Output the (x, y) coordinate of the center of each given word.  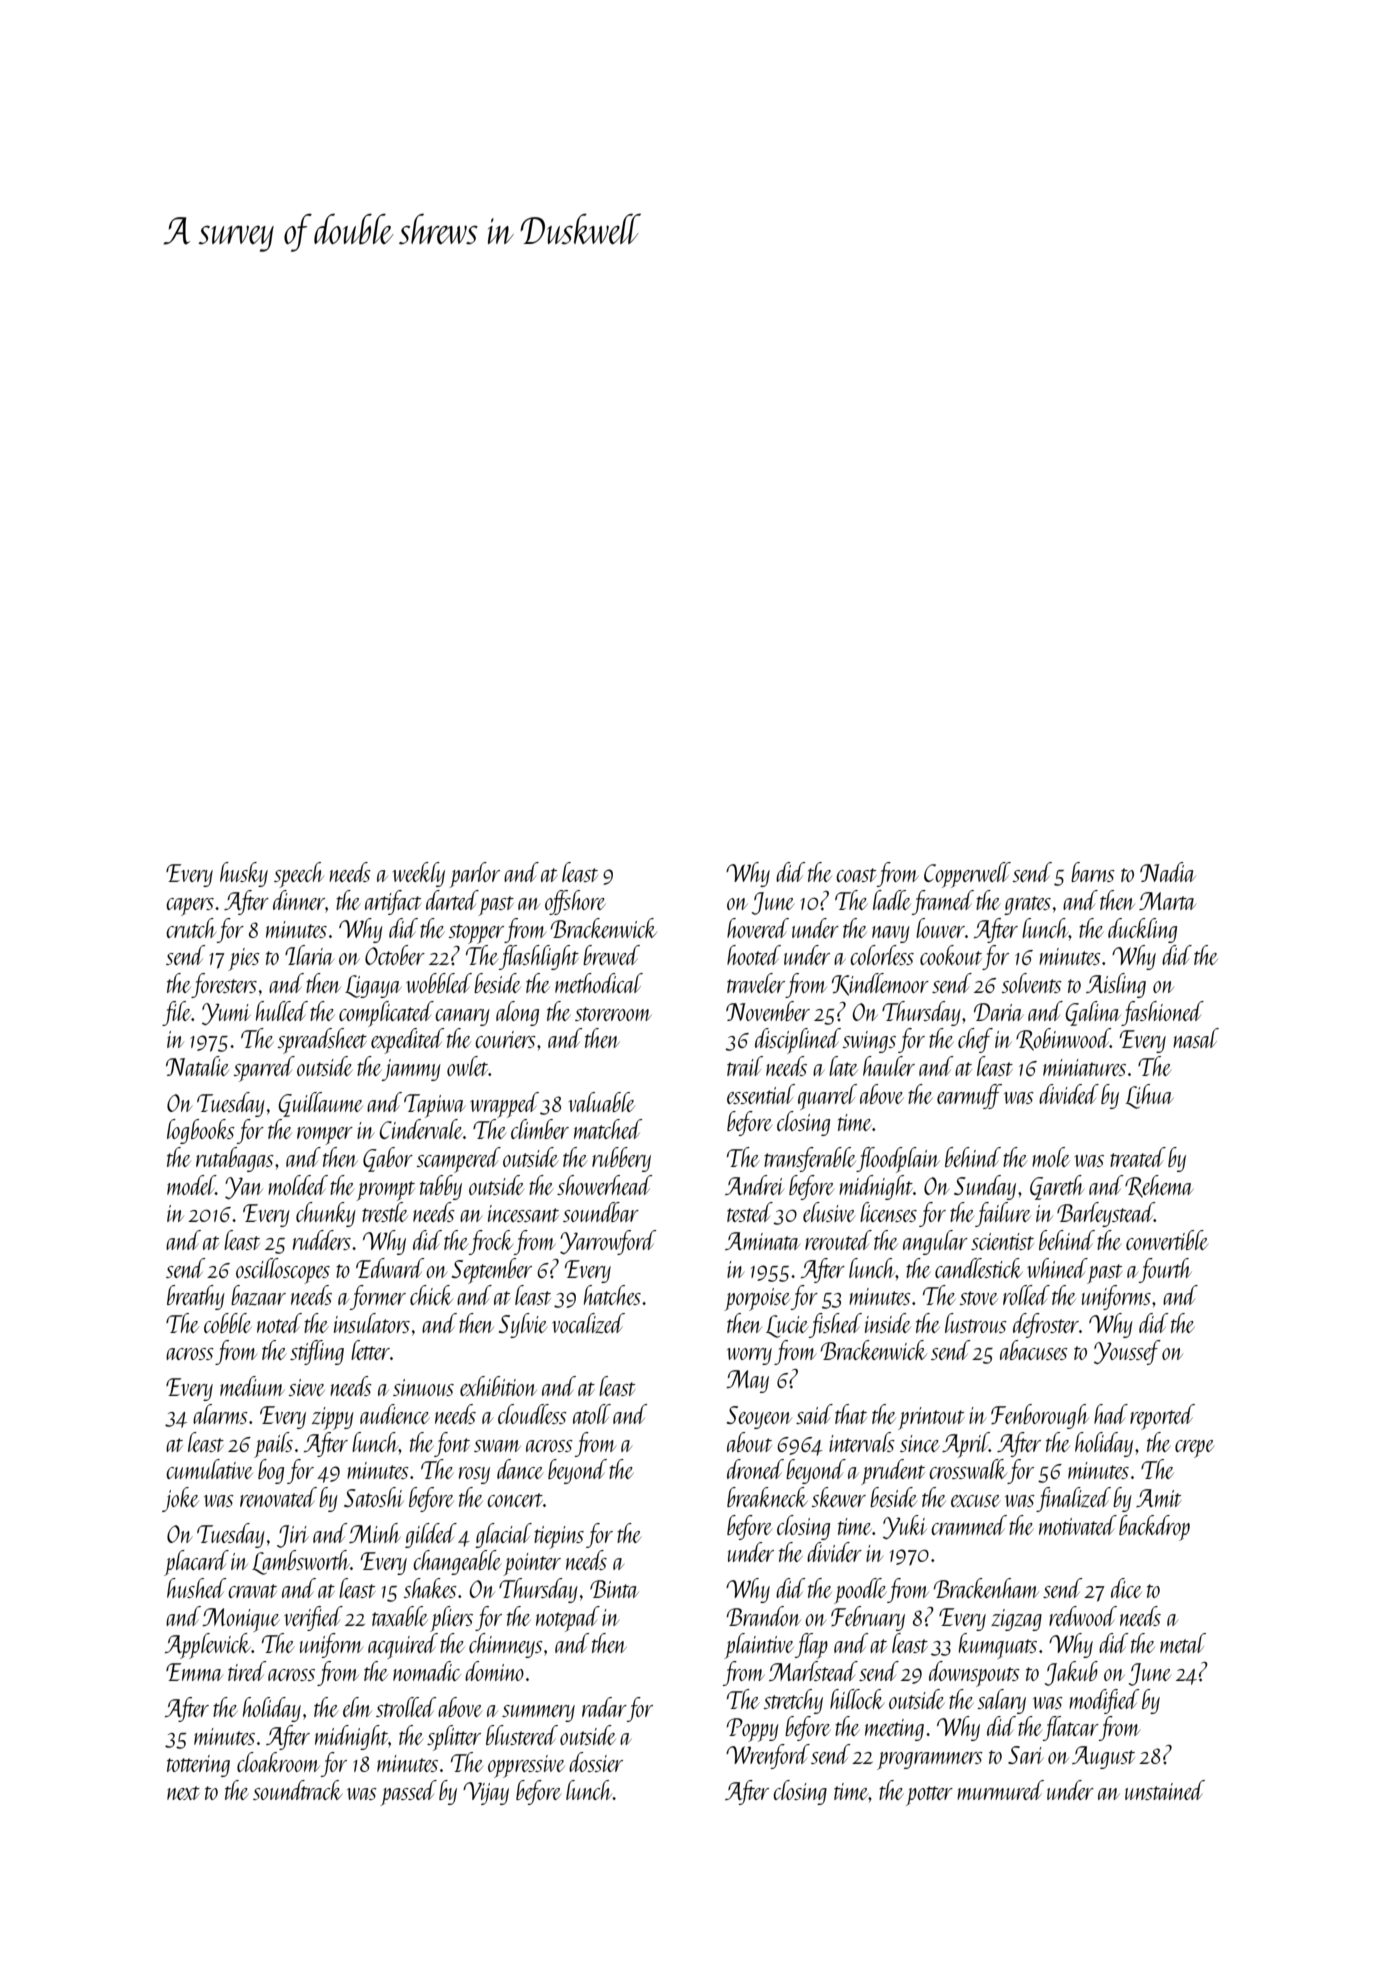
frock (491, 1242)
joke (180, 1499)
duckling (1142, 930)
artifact (393, 902)
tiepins (559, 1537)
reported (1162, 1417)
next (183, 1793)
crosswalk (968, 1469)
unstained (1165, 1790)
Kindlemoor (880, 984)
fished (835, 1325)
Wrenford (768, 1756)
